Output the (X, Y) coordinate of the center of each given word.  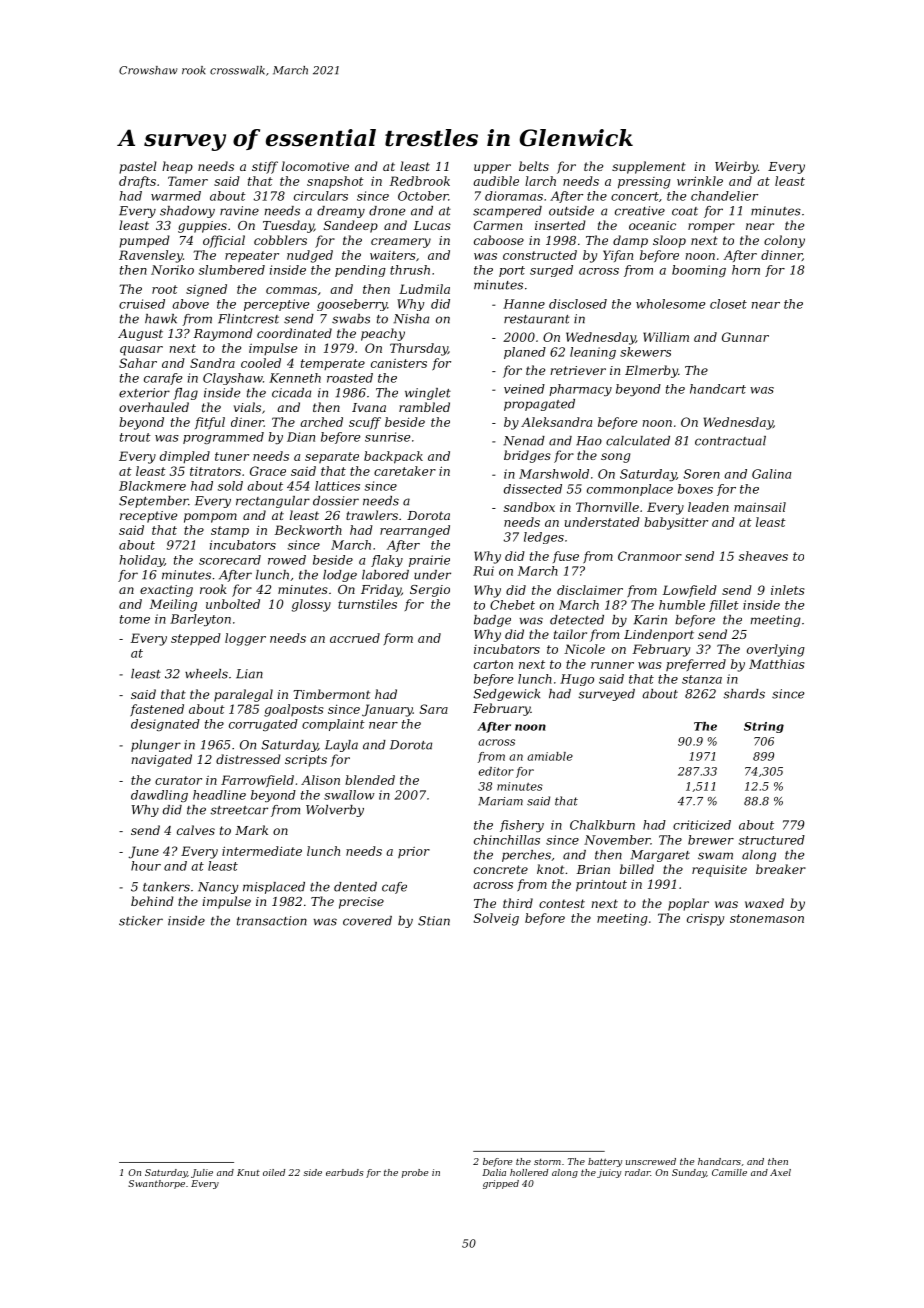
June (143, 852)
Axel (780, 1172)
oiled (274, 1172)
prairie (429, 561)
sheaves (763, 556)
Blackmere (152, 486)
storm (547, 1162)
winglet (428, 394)
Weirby (736, 167)
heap (177, 167)
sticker (141, 921)
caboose (499, 240)
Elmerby (651, 371)
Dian (301, 437)
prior (414, 852)
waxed (764, 903)
